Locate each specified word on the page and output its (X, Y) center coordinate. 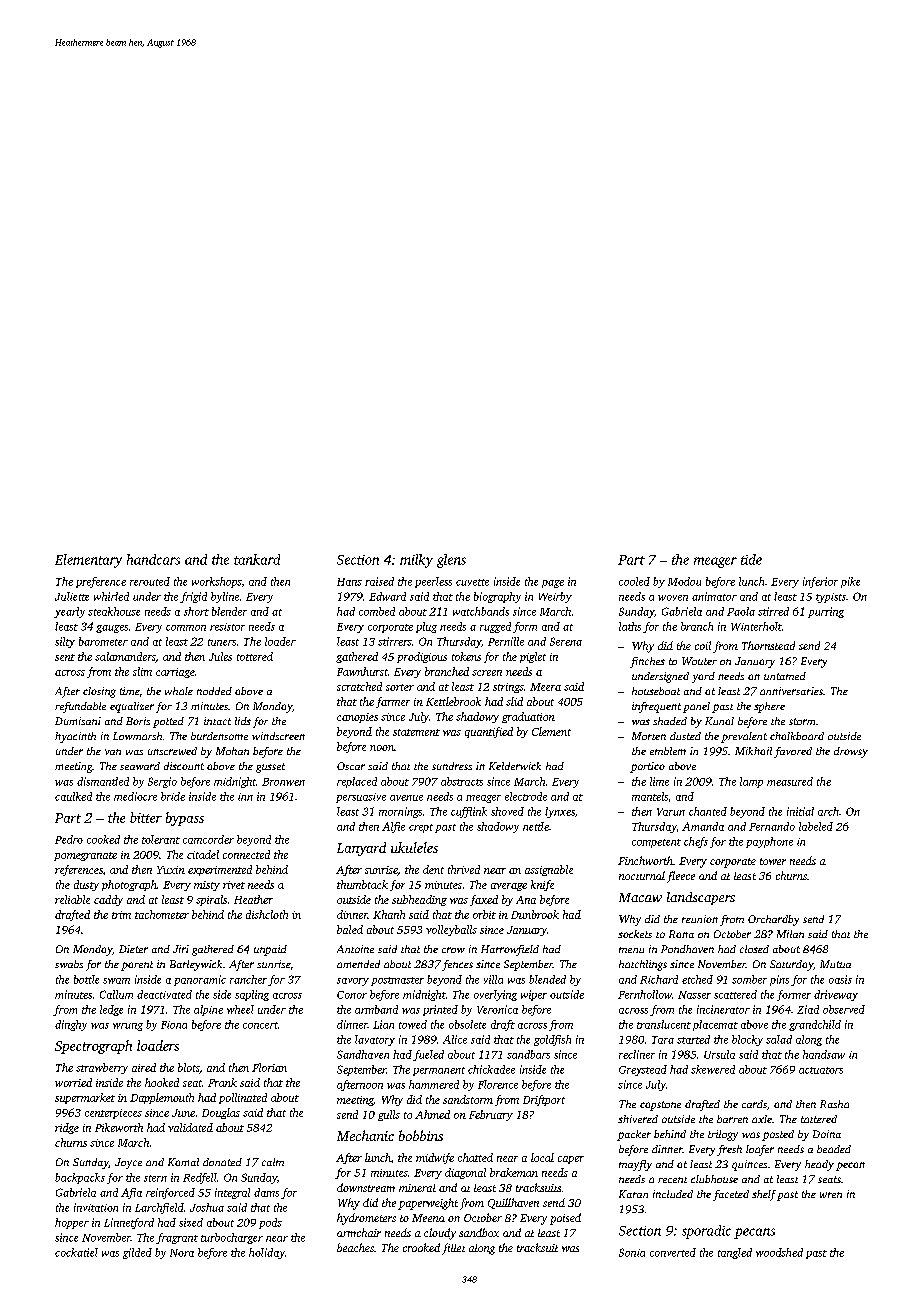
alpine (208, 1010)
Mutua (835, 964)
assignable (549, 870)
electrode (526, 796)
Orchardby (773, 920)
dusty (86, 885)
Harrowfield (510, 950)
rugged (495, 627)
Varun (671, 812)
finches (647, 662)
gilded (137, 1253)
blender (229, 611)
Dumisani (78, 721)
